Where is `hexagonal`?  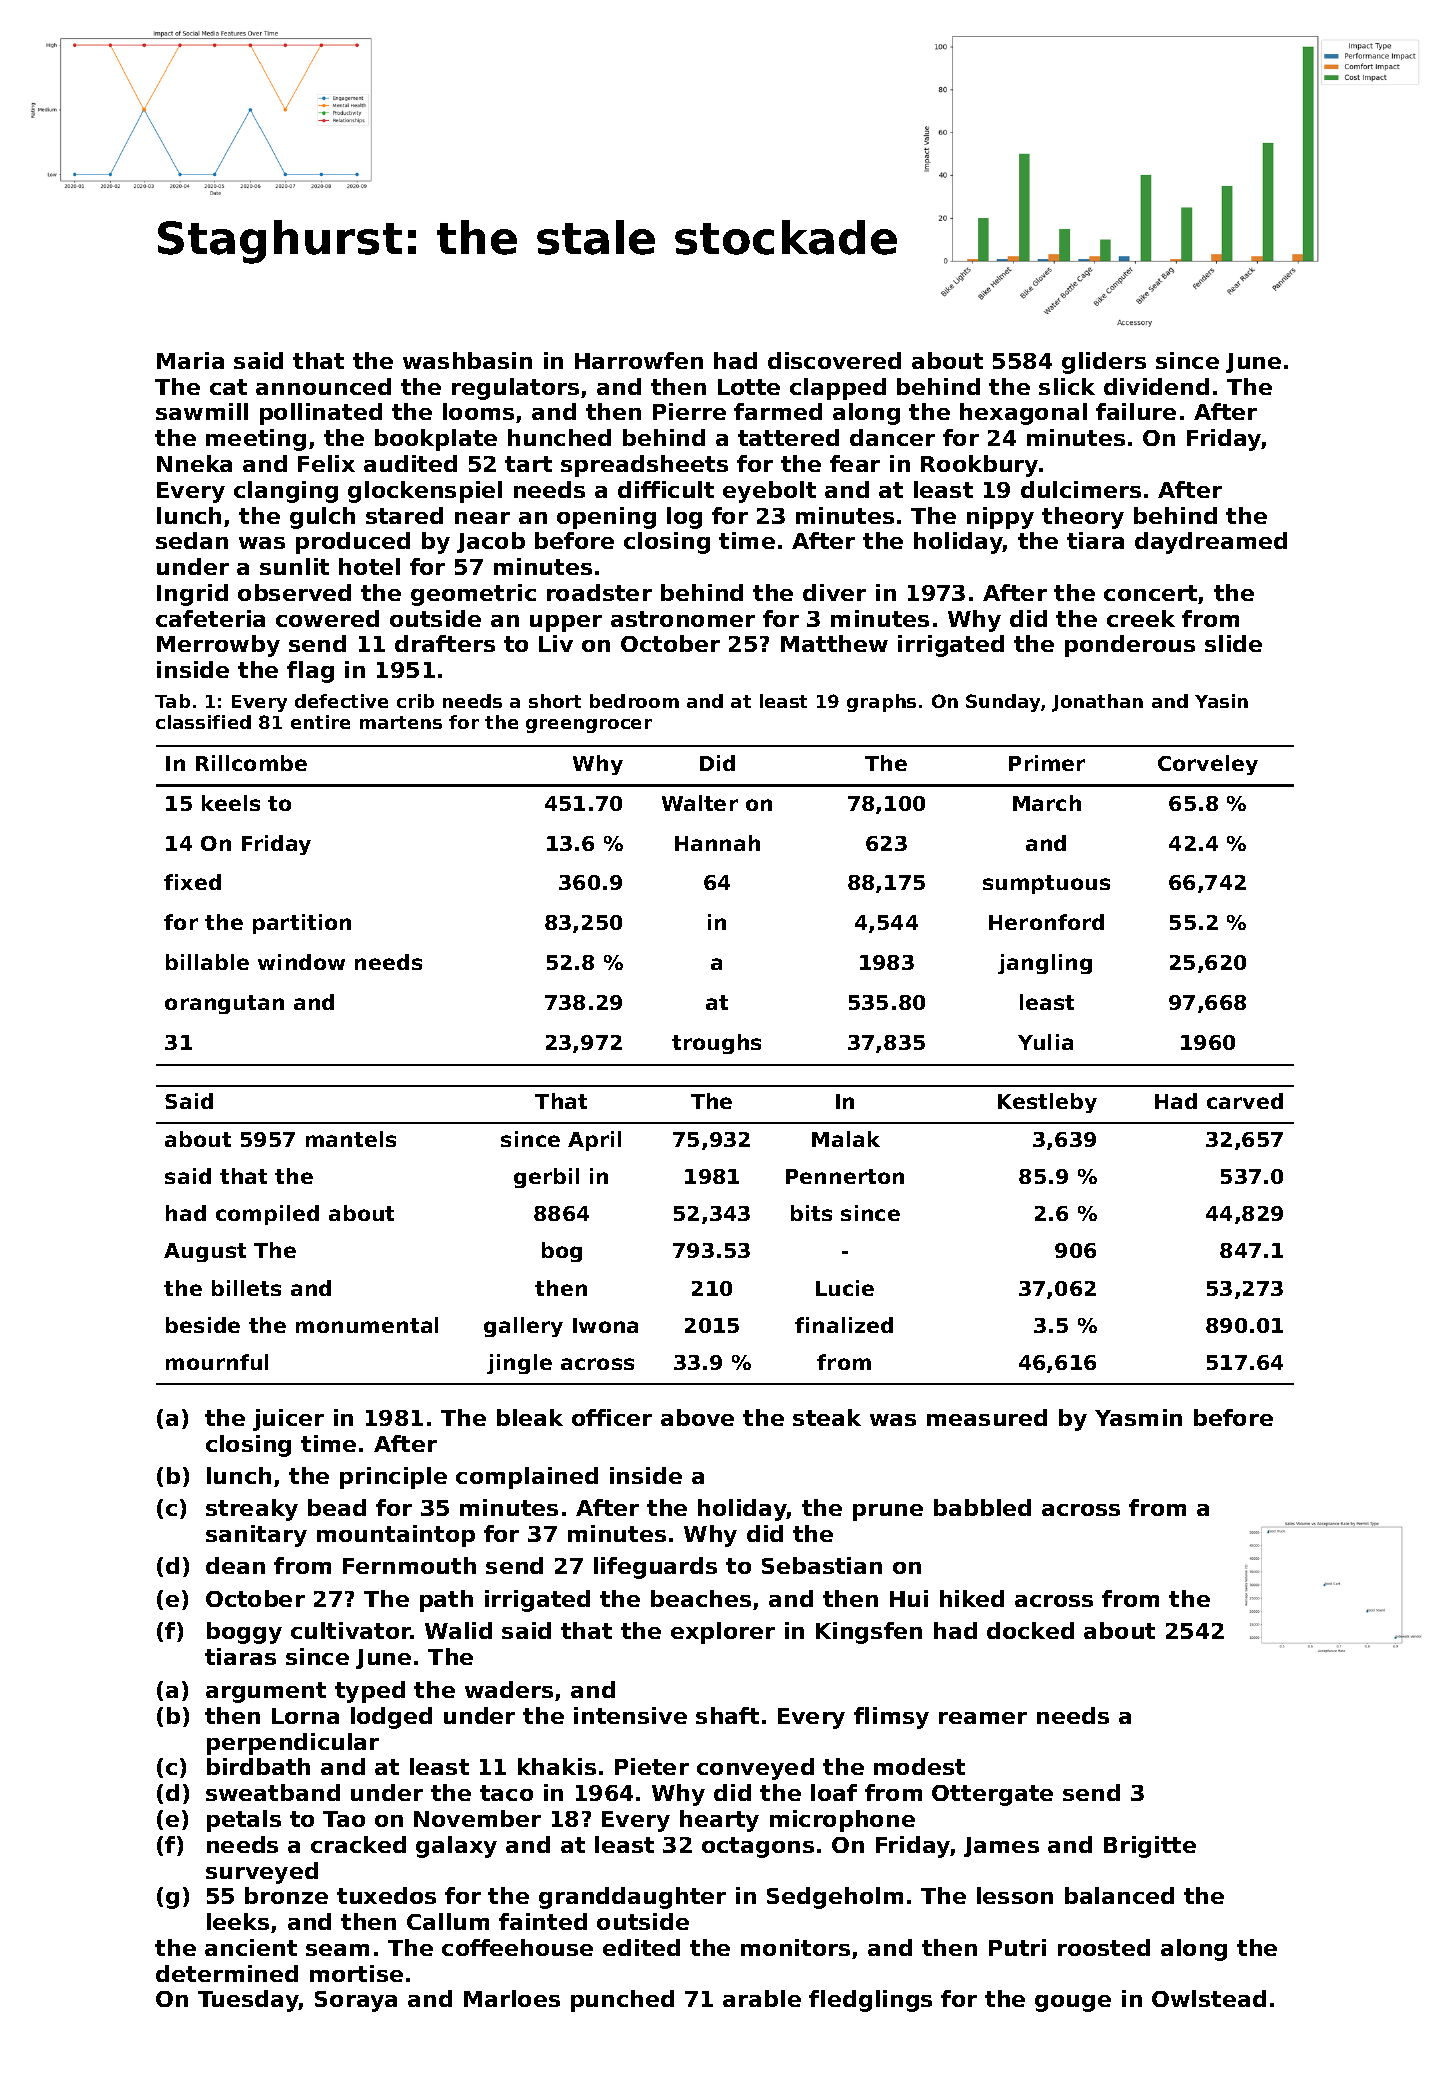
hexagonal is located at coordinates (1023, 414).
